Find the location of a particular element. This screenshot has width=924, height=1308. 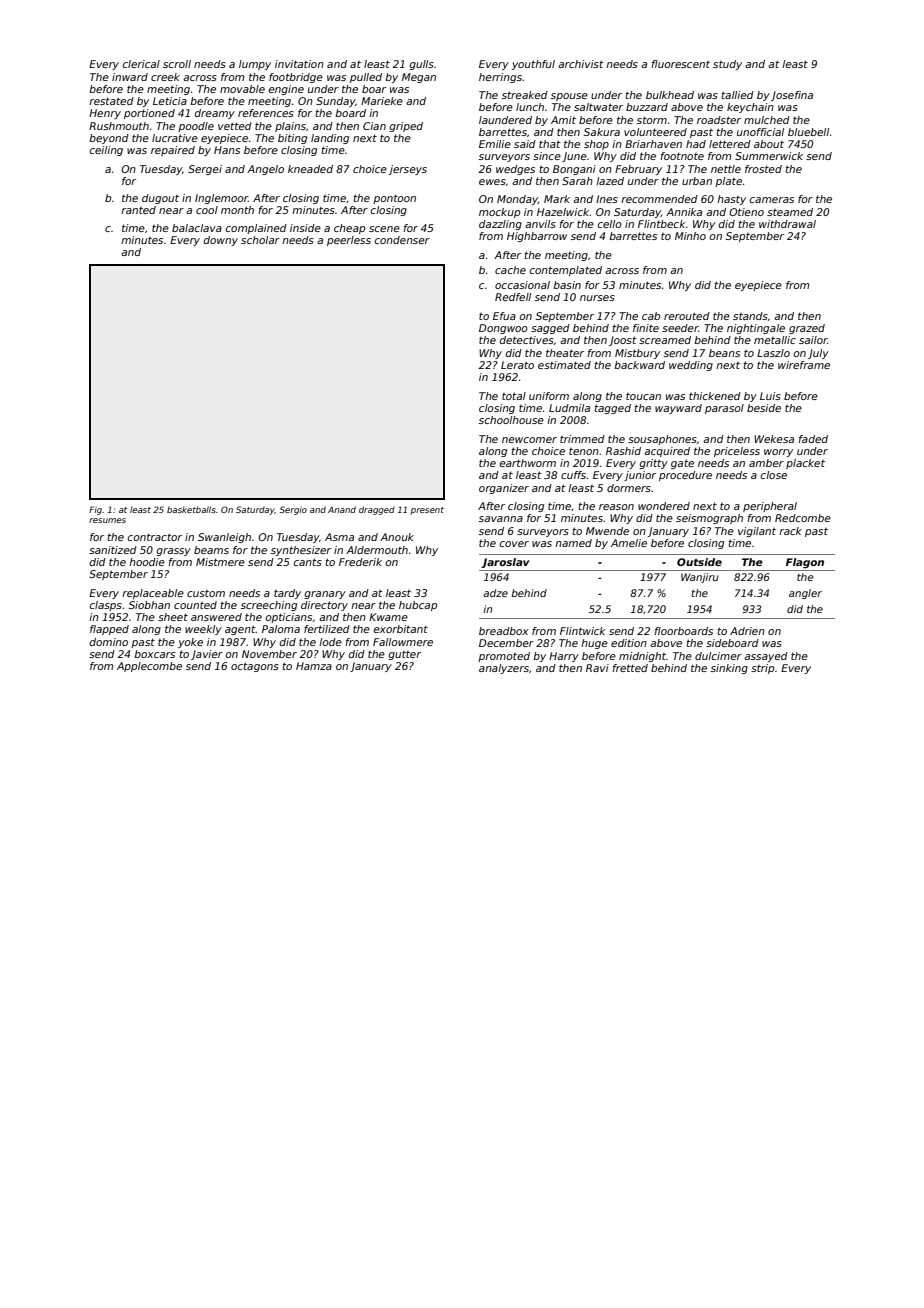

Hamza is located at coordinates (314, 666).
